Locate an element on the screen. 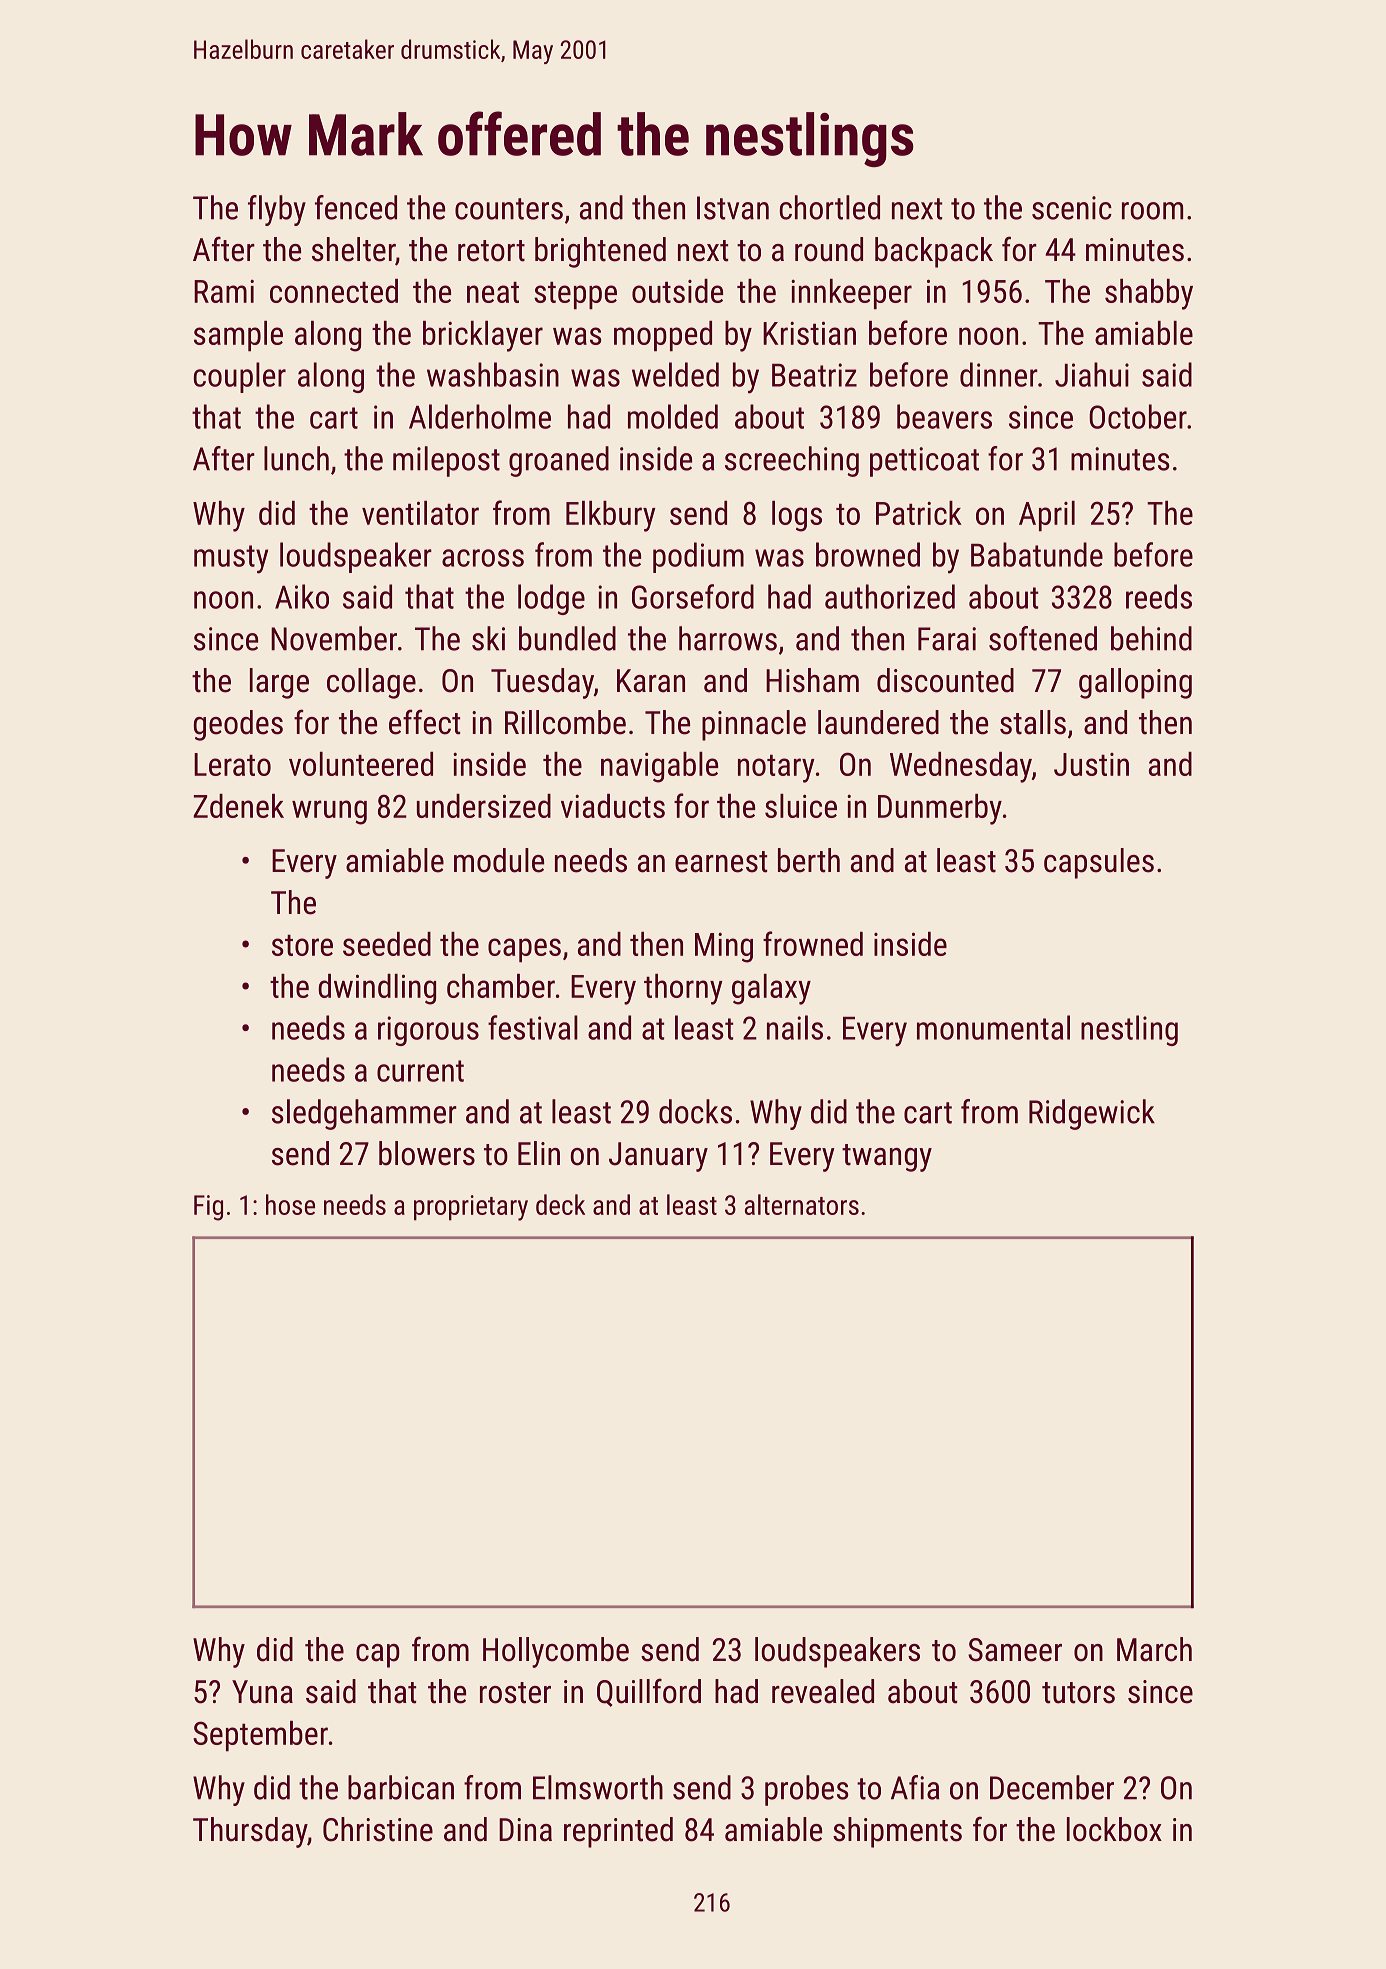 The height and width of the screenshot is (1969, 1386). Fig is located at coordinates (208, 1208).
